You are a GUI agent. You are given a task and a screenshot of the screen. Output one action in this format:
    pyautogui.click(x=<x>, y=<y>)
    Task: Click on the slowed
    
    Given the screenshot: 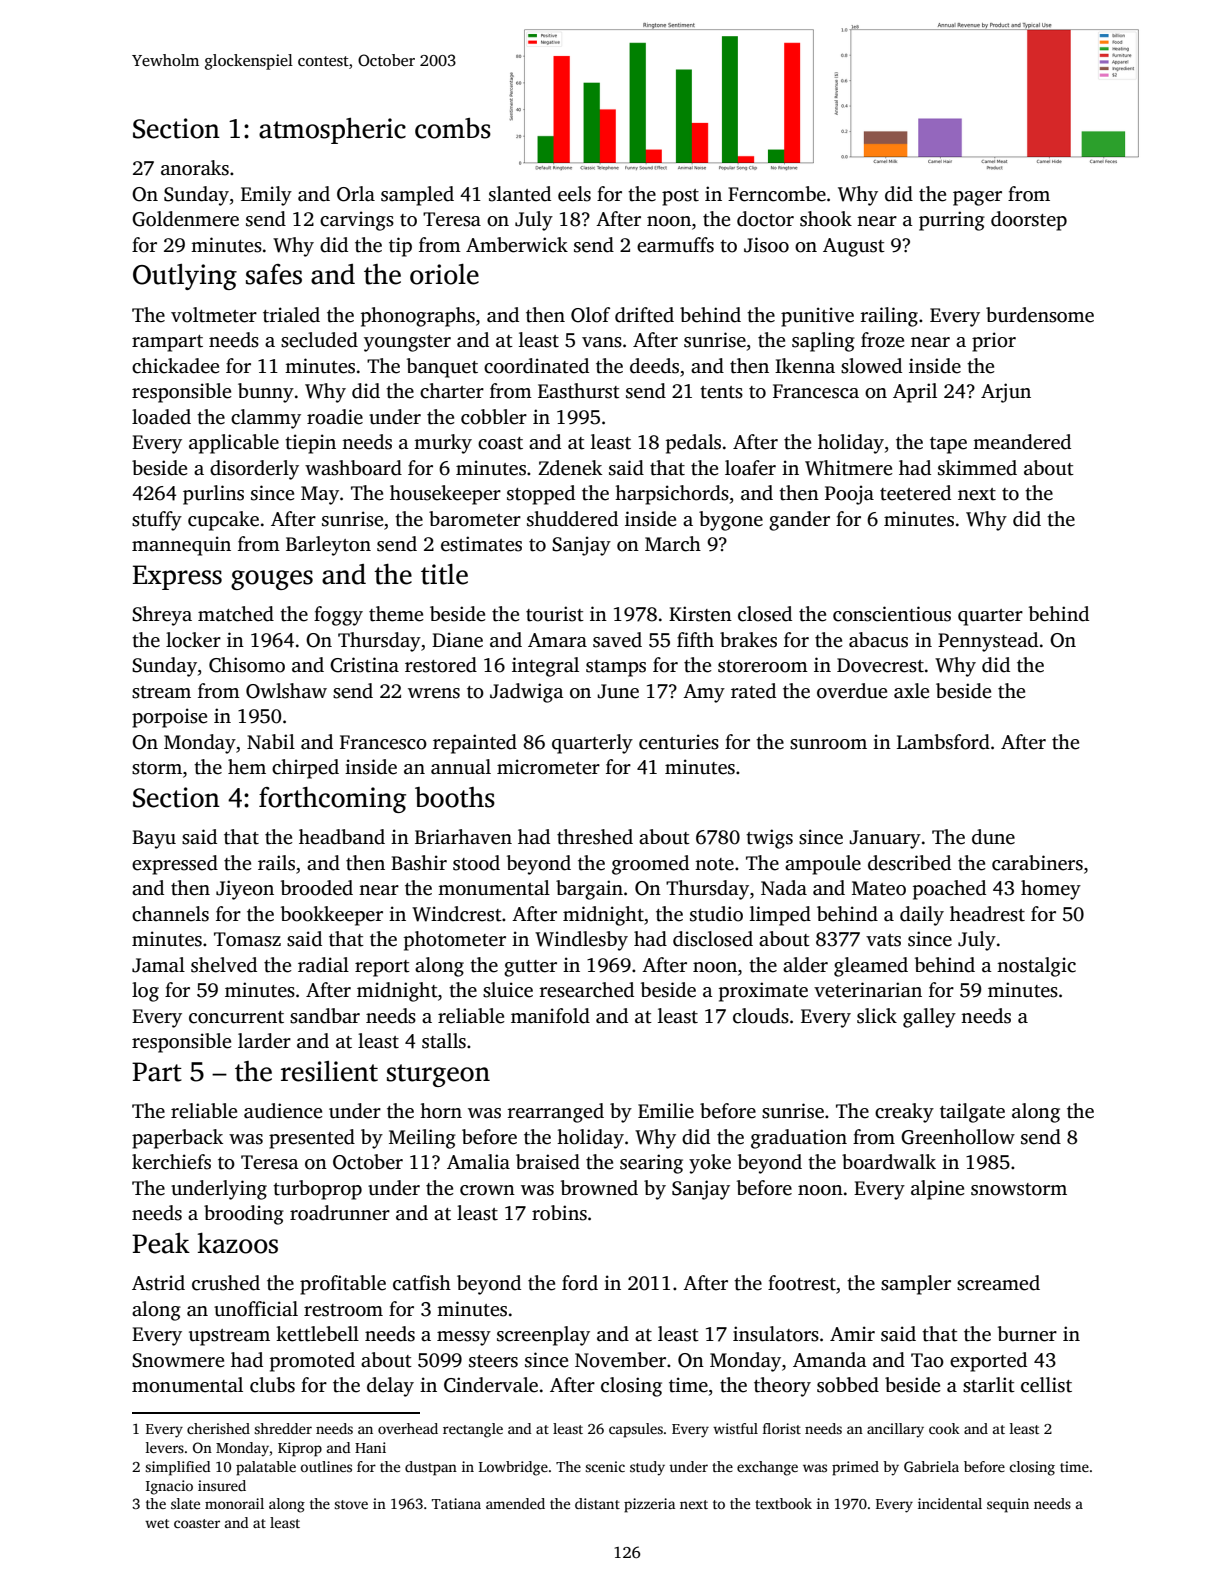 What is the action you would take?
    pyautogui.click(x=871, y=366)
